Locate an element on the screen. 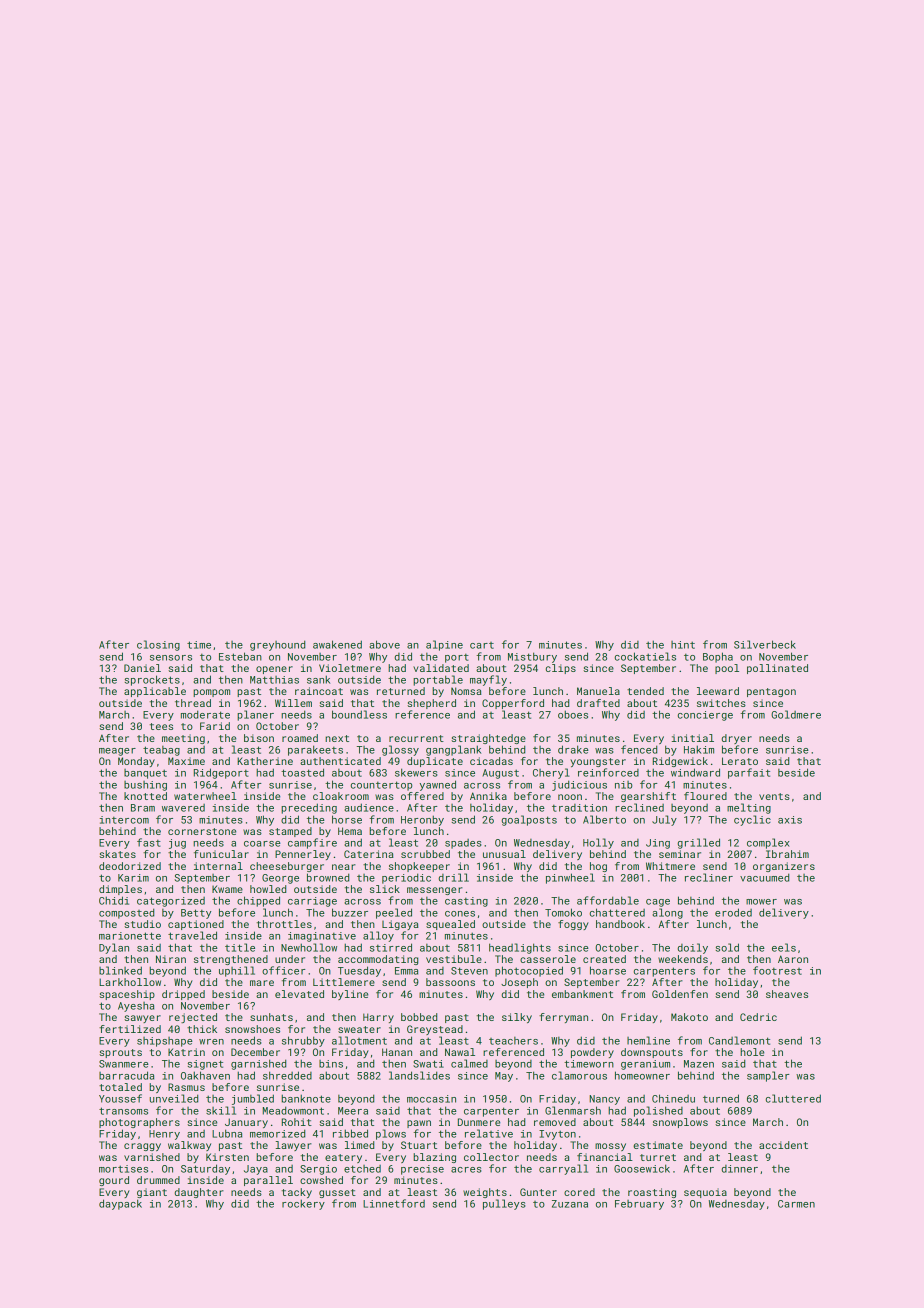 The image size is (924, 1308). hint is located at coordinates (683, 645).
